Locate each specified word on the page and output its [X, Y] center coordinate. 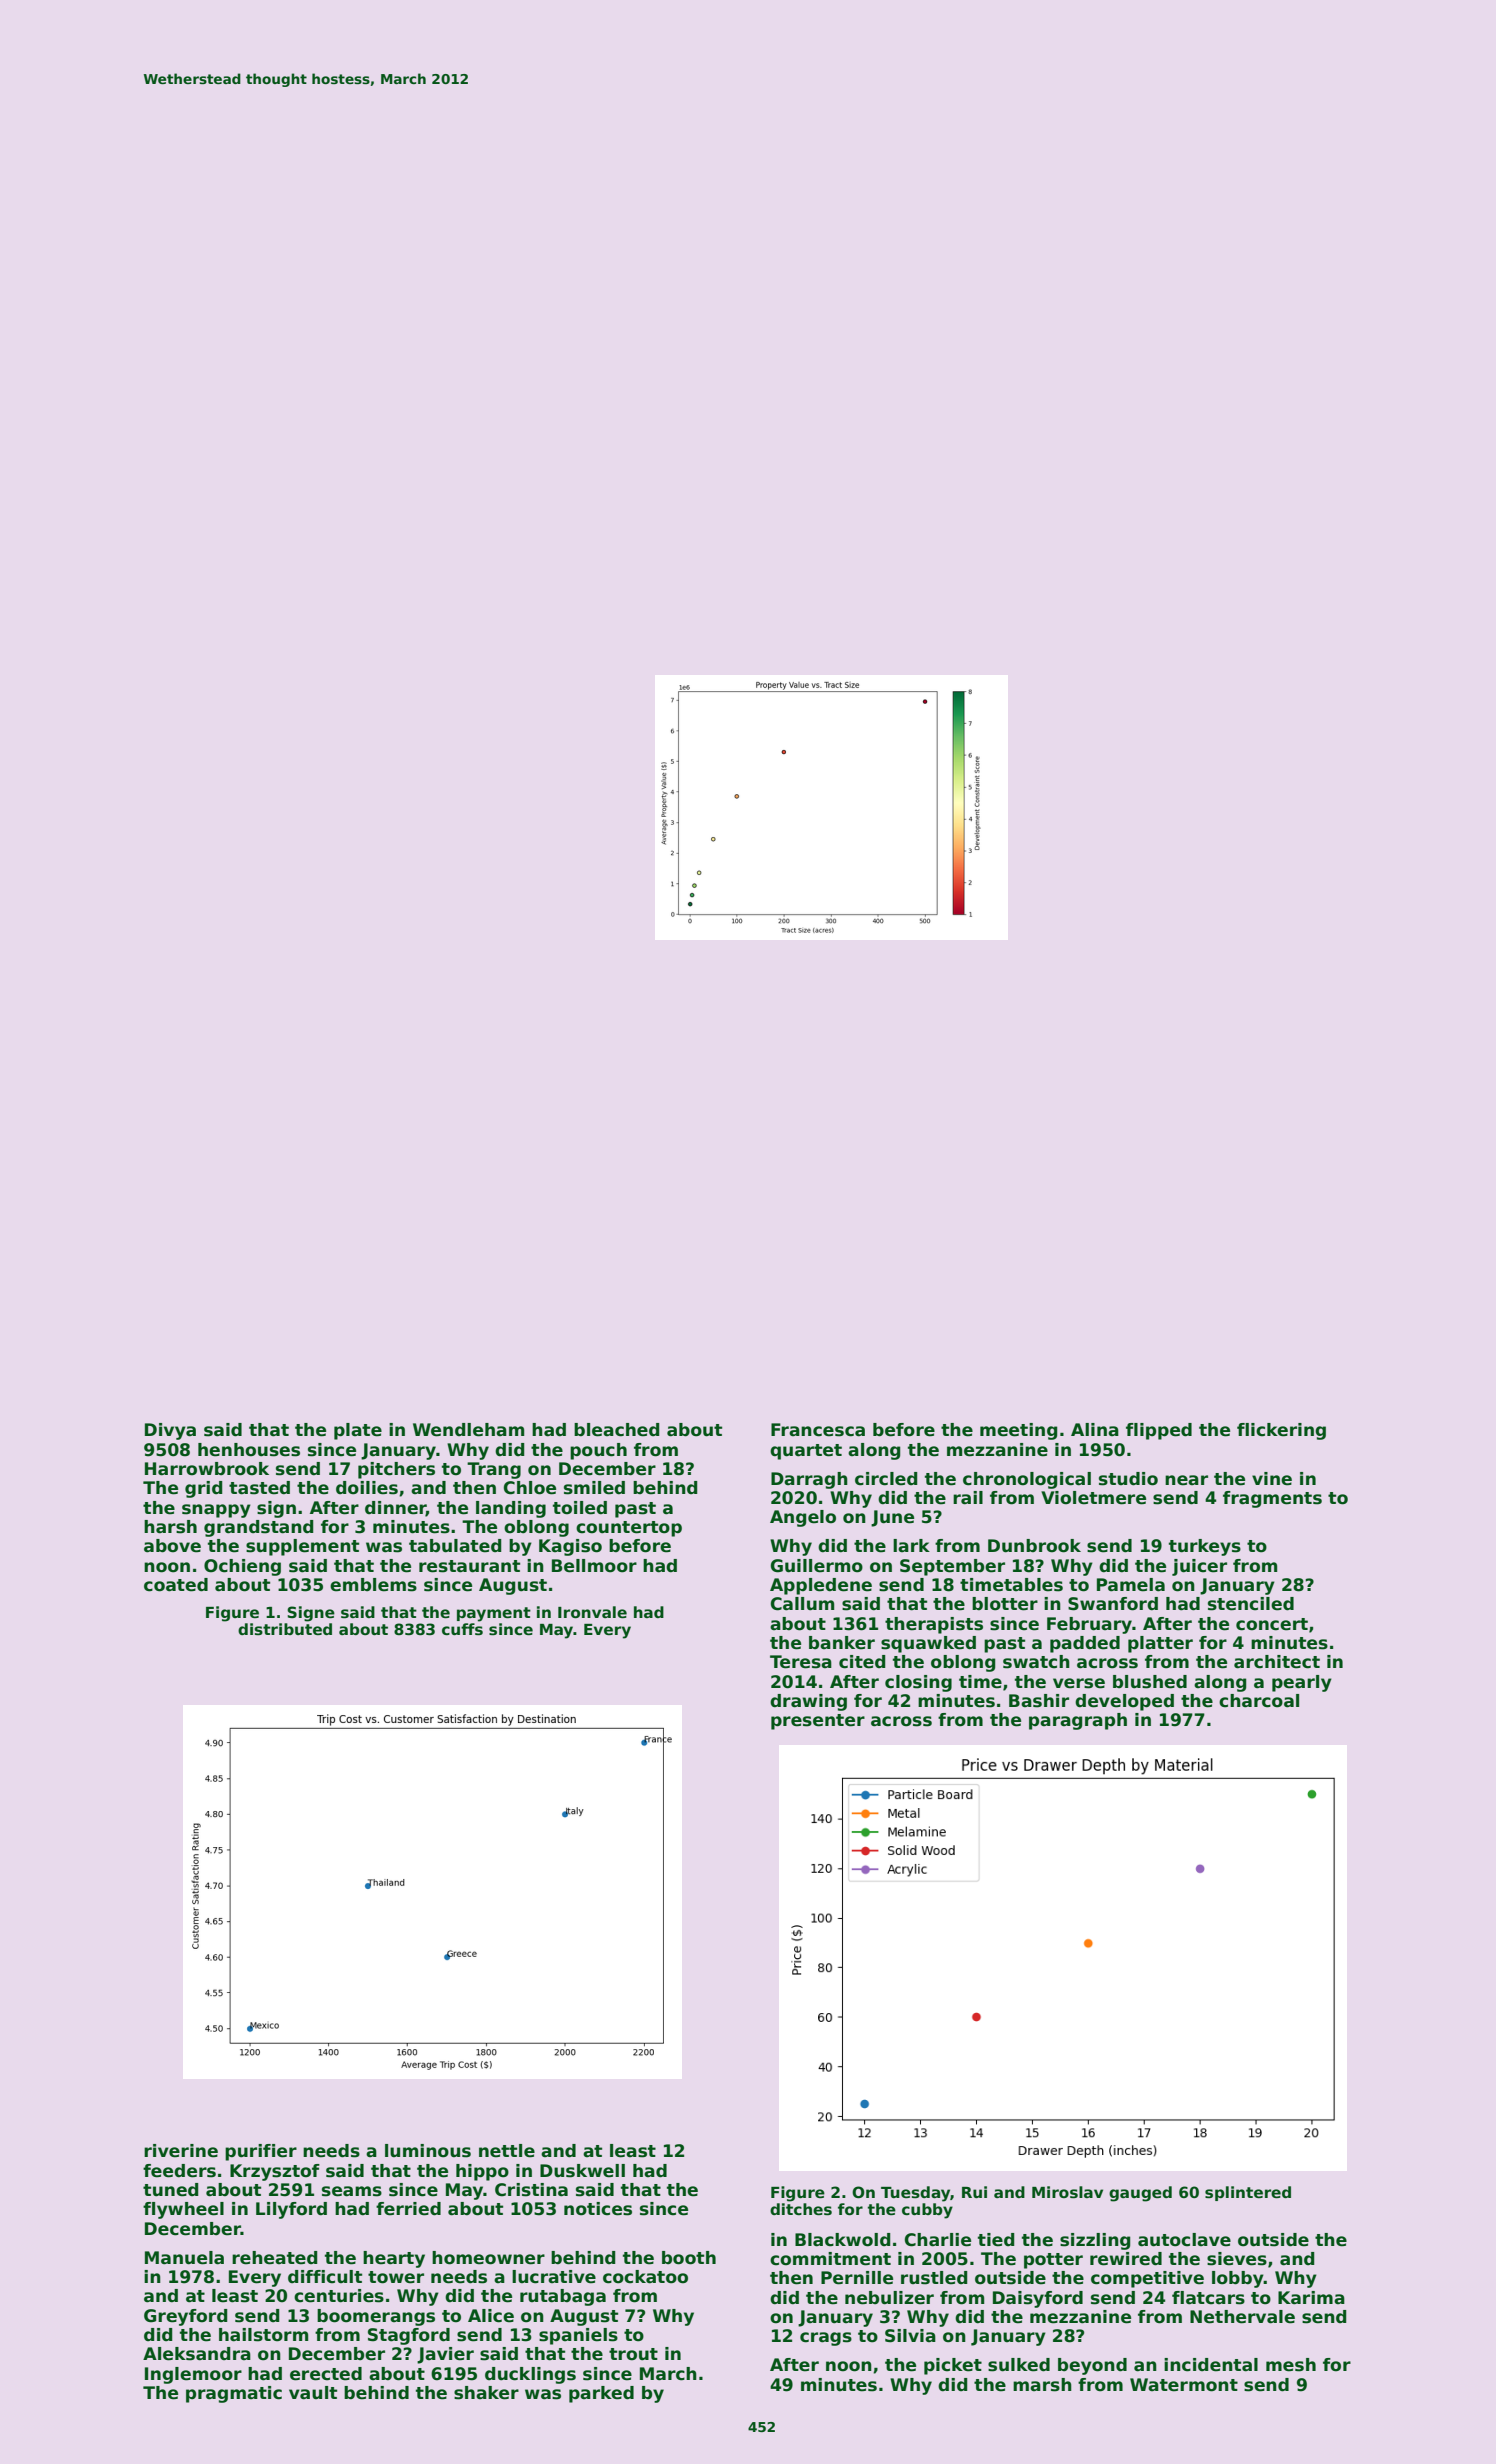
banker [842, 1643]
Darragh [809, 1480]
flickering [1281, 1431]
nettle [507, 2151]
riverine [181, 2151]
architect [1277, 1662]
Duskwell [582, 2171]
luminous [428, 2151]
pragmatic [234, 2394]
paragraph [1078, 1721]
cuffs [462, 1629]
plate [358, 1431]
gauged [1140, 2194]
